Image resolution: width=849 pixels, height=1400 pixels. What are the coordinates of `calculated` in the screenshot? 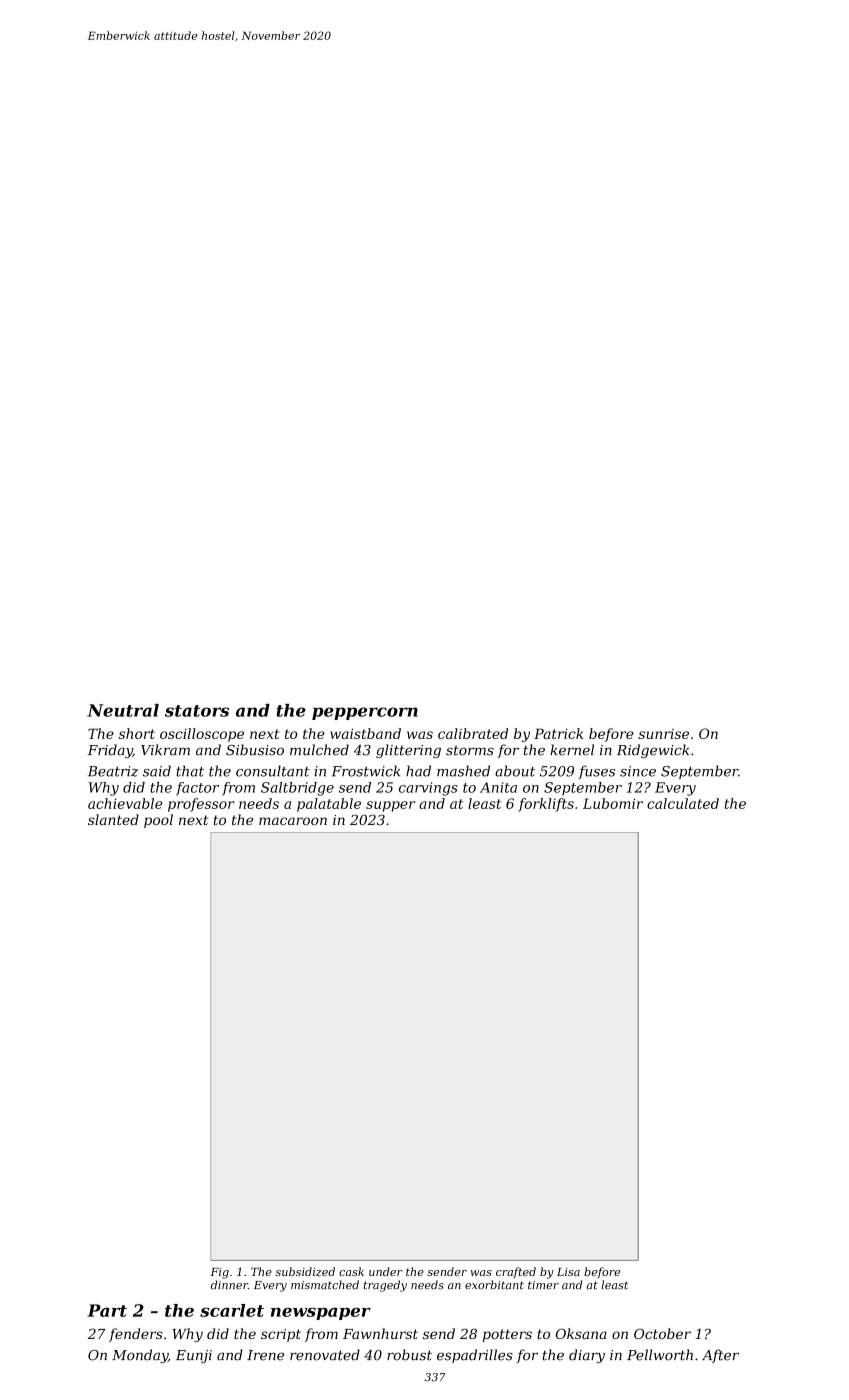 It's located at (683, 803).
